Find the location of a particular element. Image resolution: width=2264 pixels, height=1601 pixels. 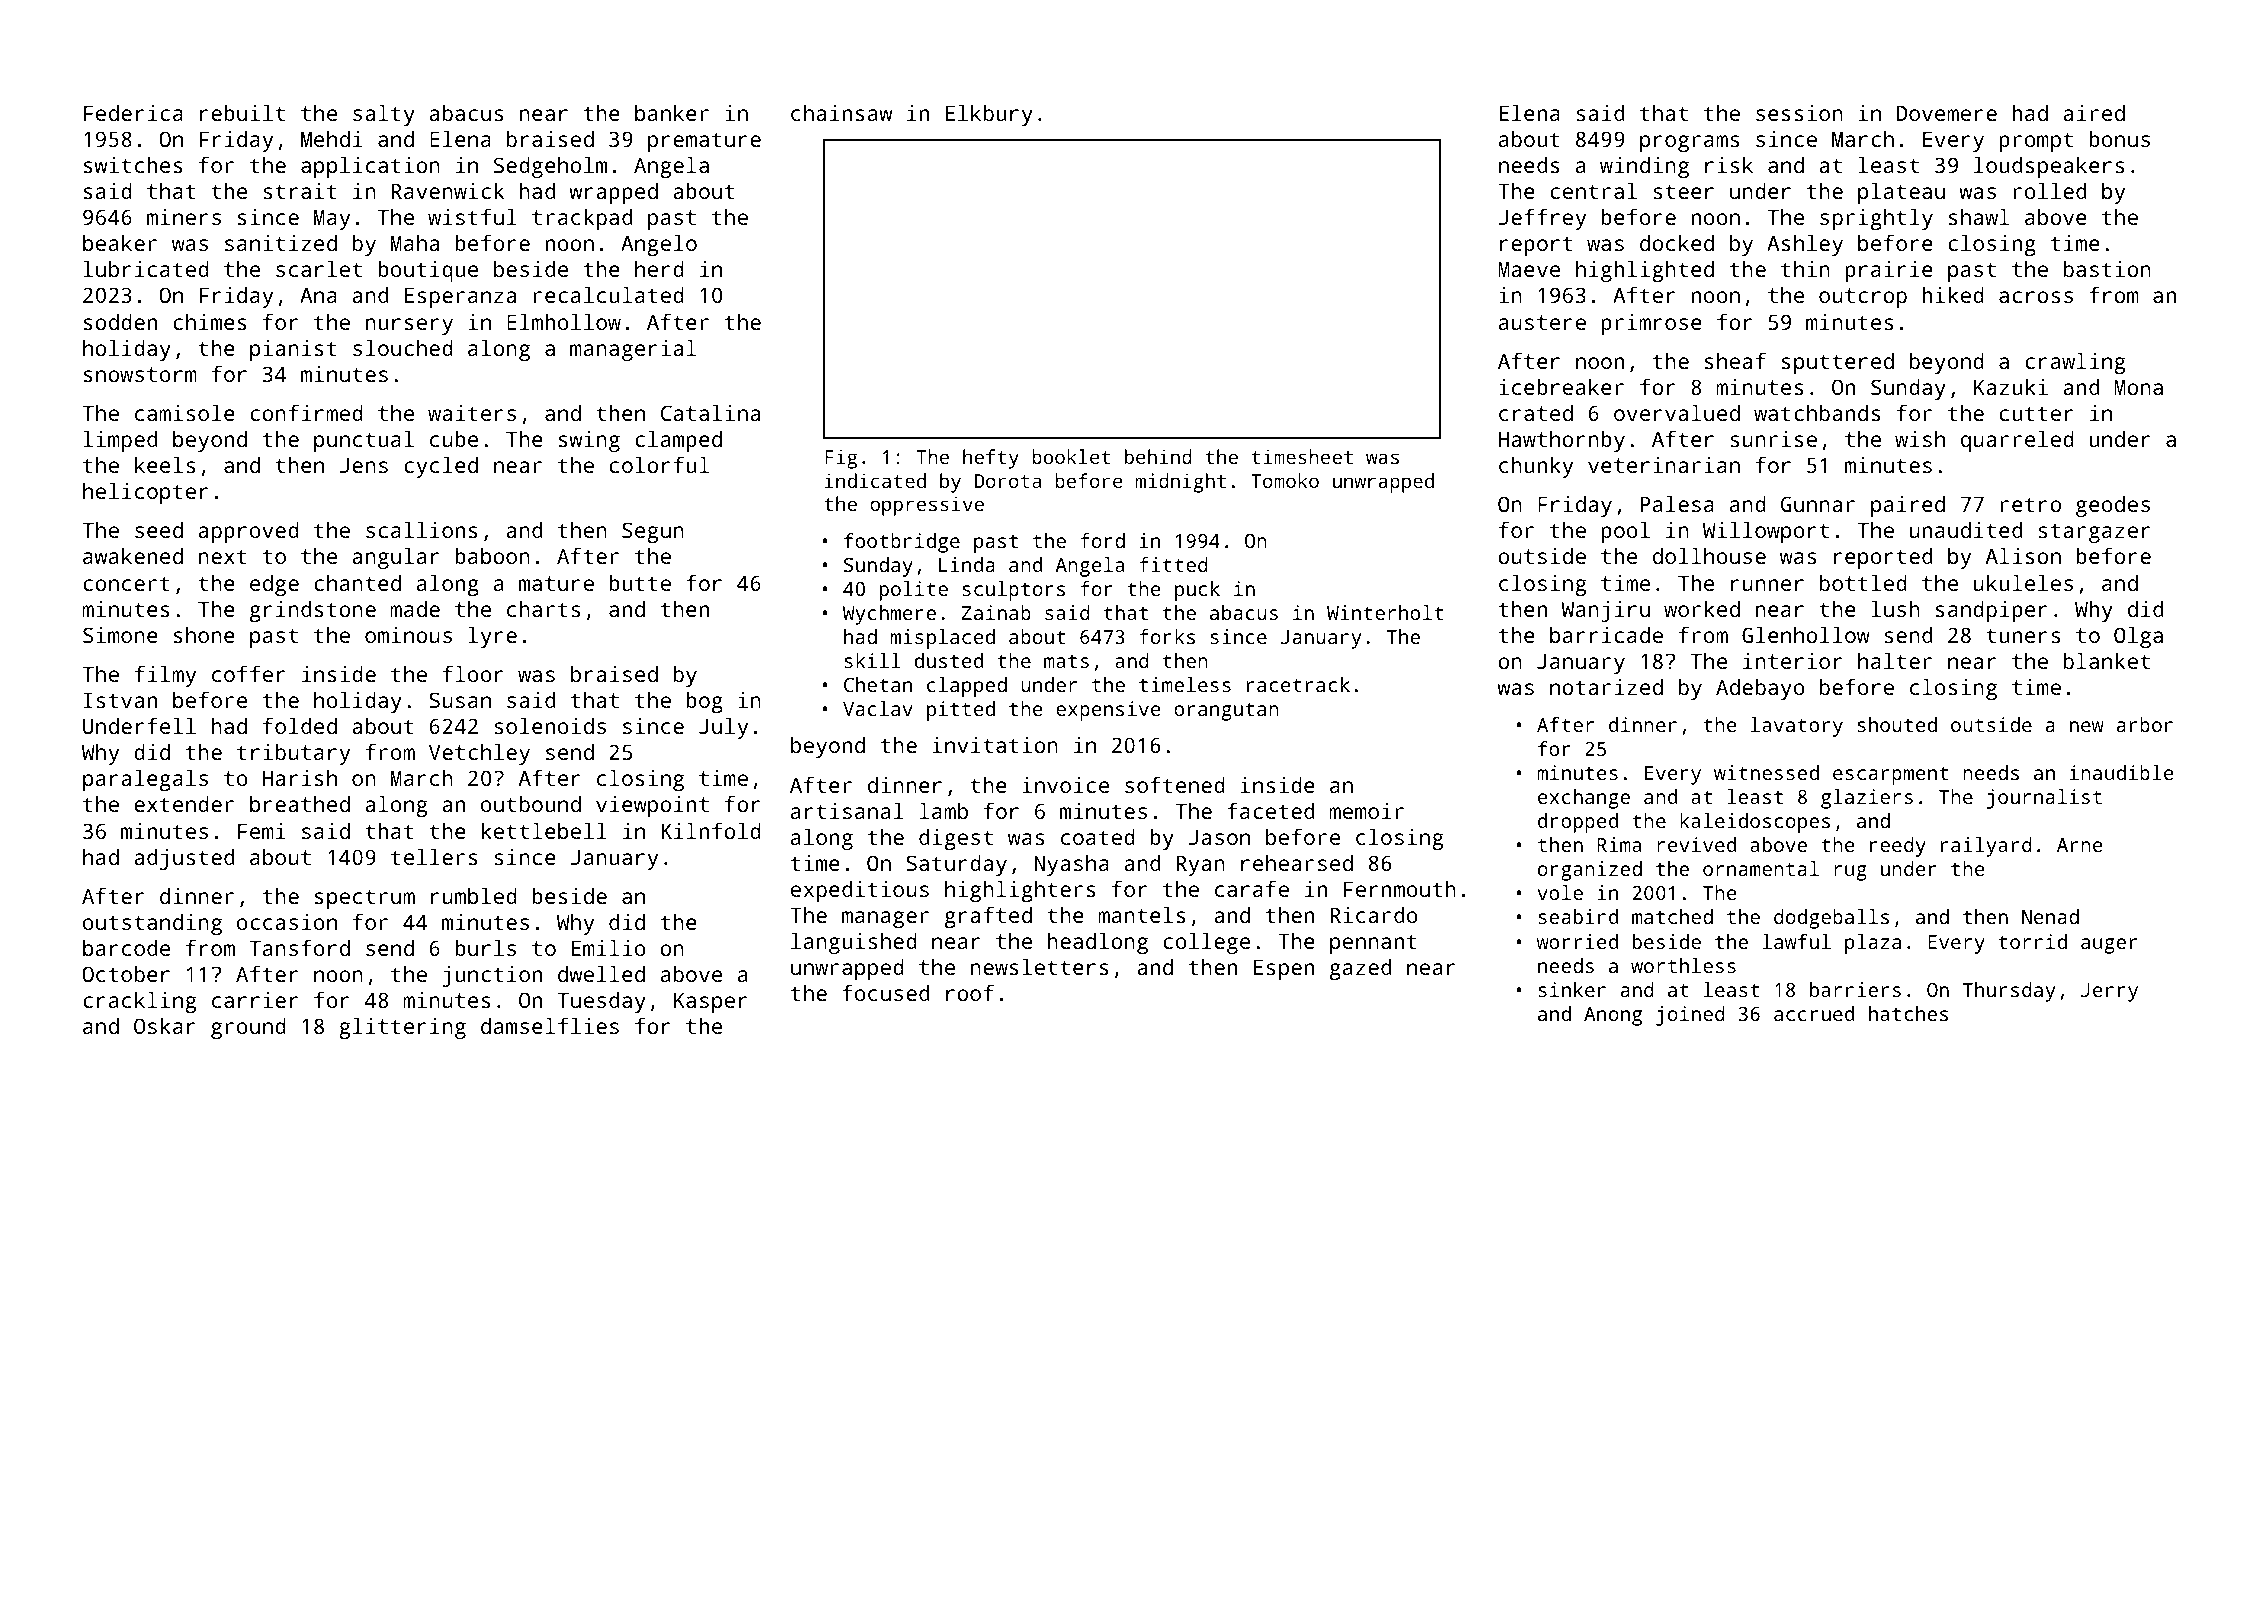

steer is located at coordinates (1683, 191).
